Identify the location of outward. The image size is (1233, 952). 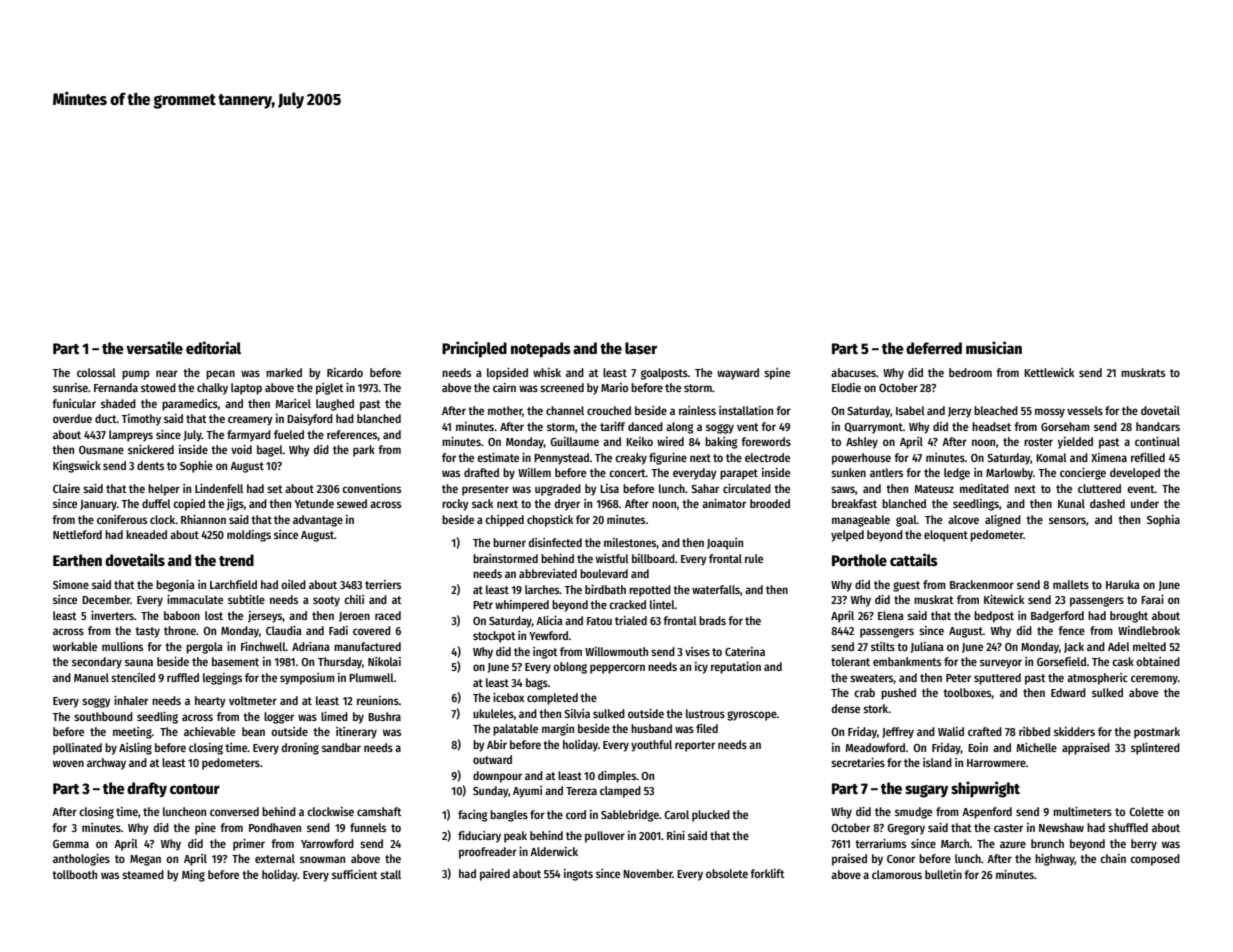
(492, 759).
